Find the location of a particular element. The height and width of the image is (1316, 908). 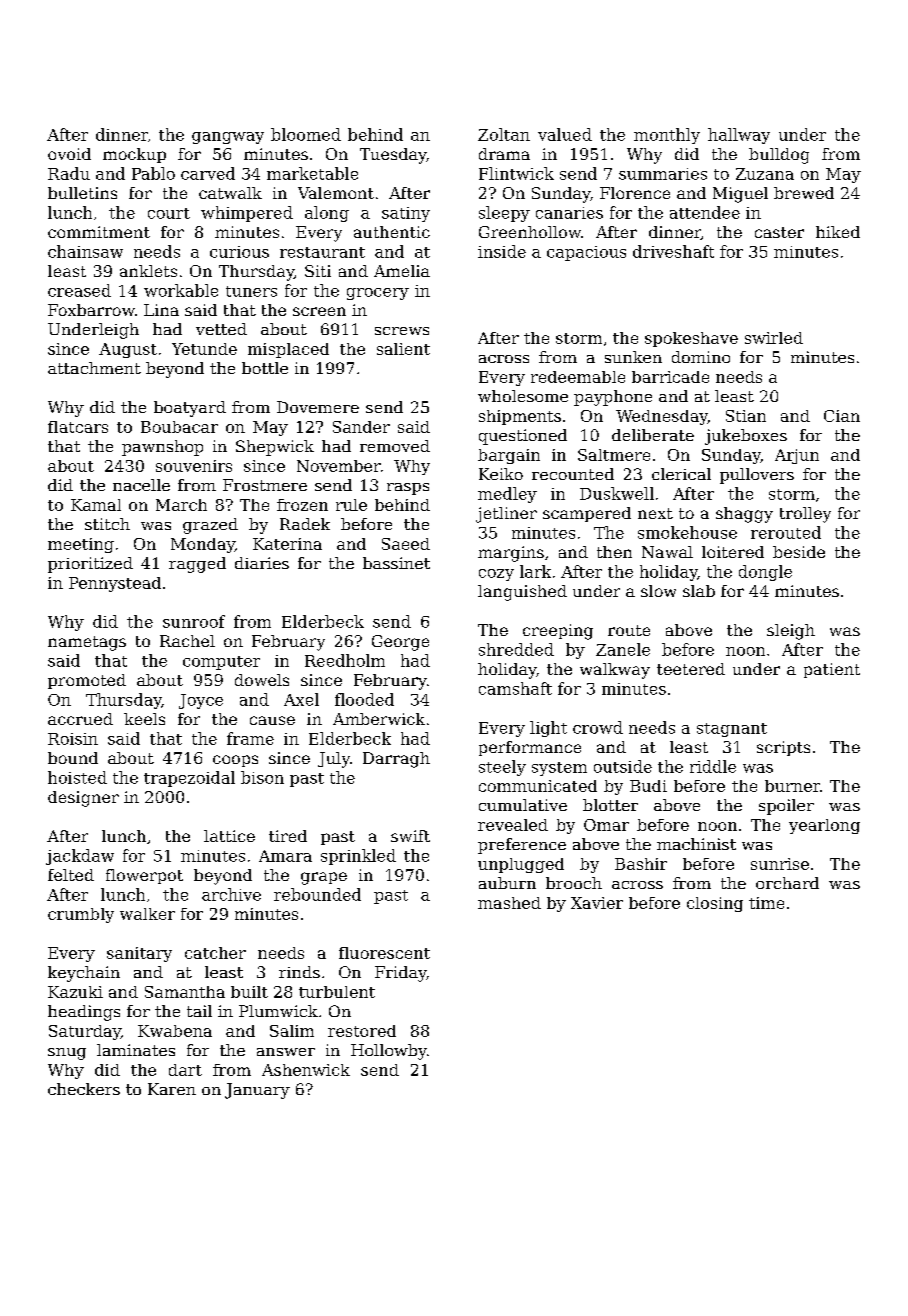

ovoid is located at coordinates (69, 154).
